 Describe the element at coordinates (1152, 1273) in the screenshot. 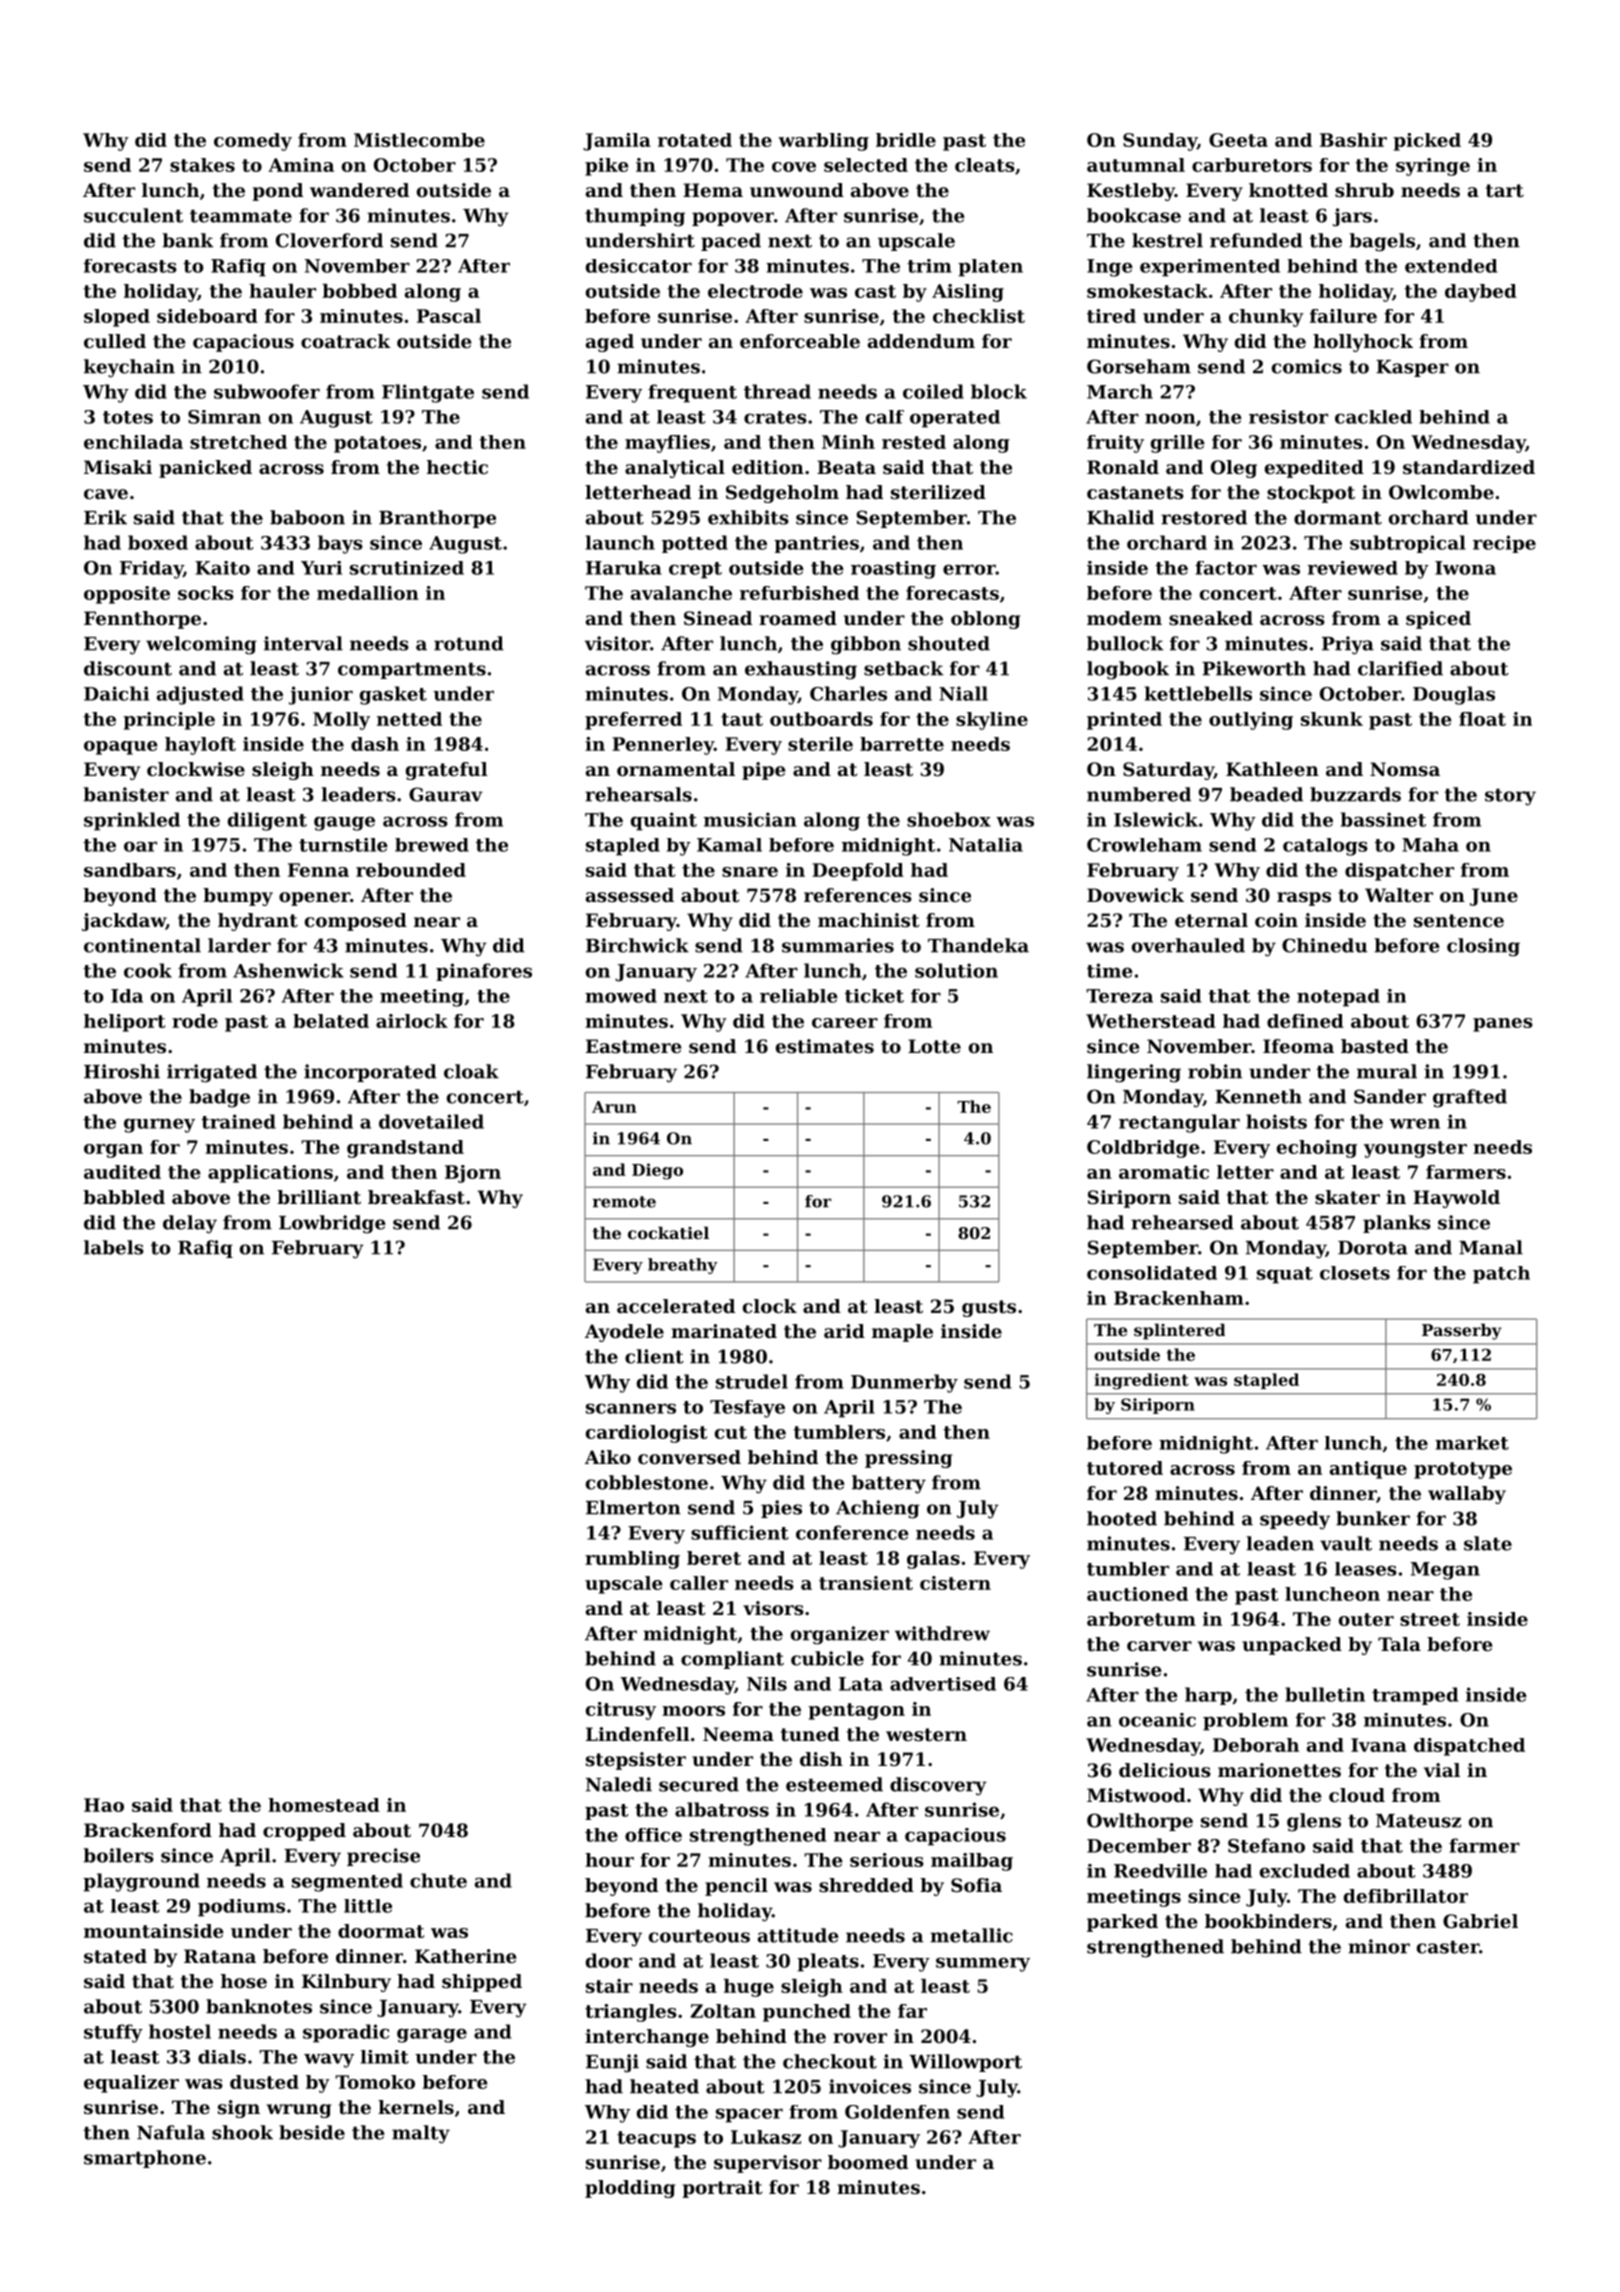

I see `consolidated` at that location.
